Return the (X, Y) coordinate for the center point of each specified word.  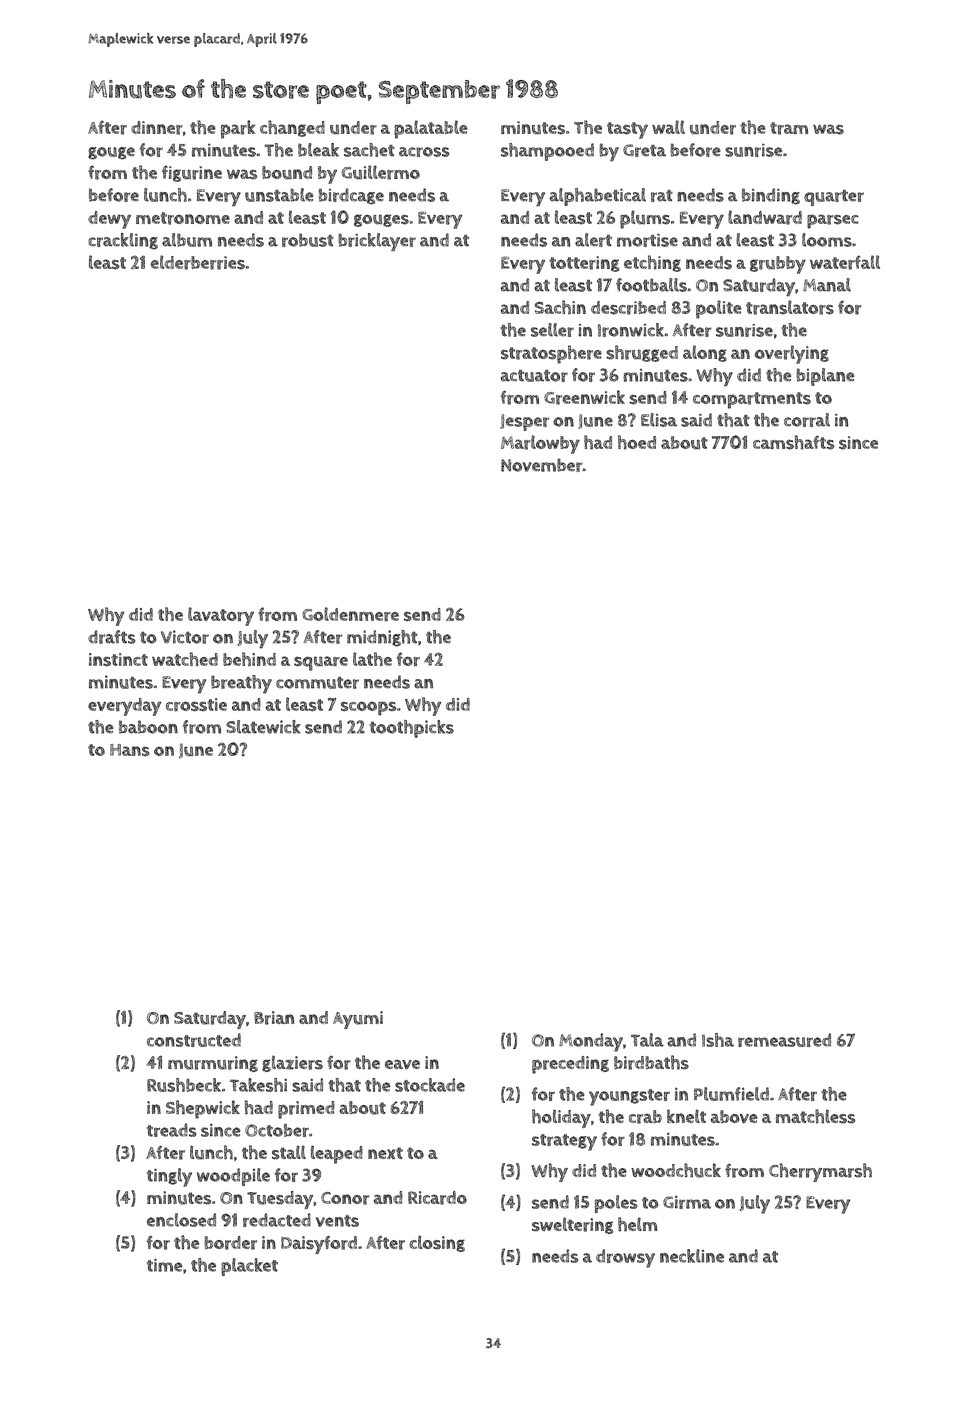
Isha (718, 1040)
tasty (627, 130)
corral (807, 420)
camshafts (794, 442)
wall (668, 127)
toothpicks (411, 729)
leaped (337, 1155)
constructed (194, 1040)
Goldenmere (350, 614)
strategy (564, 1142)
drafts (112, 637)
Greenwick (584, 397)
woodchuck (676, 1170)
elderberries (197, 262)
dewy (109, 220)
